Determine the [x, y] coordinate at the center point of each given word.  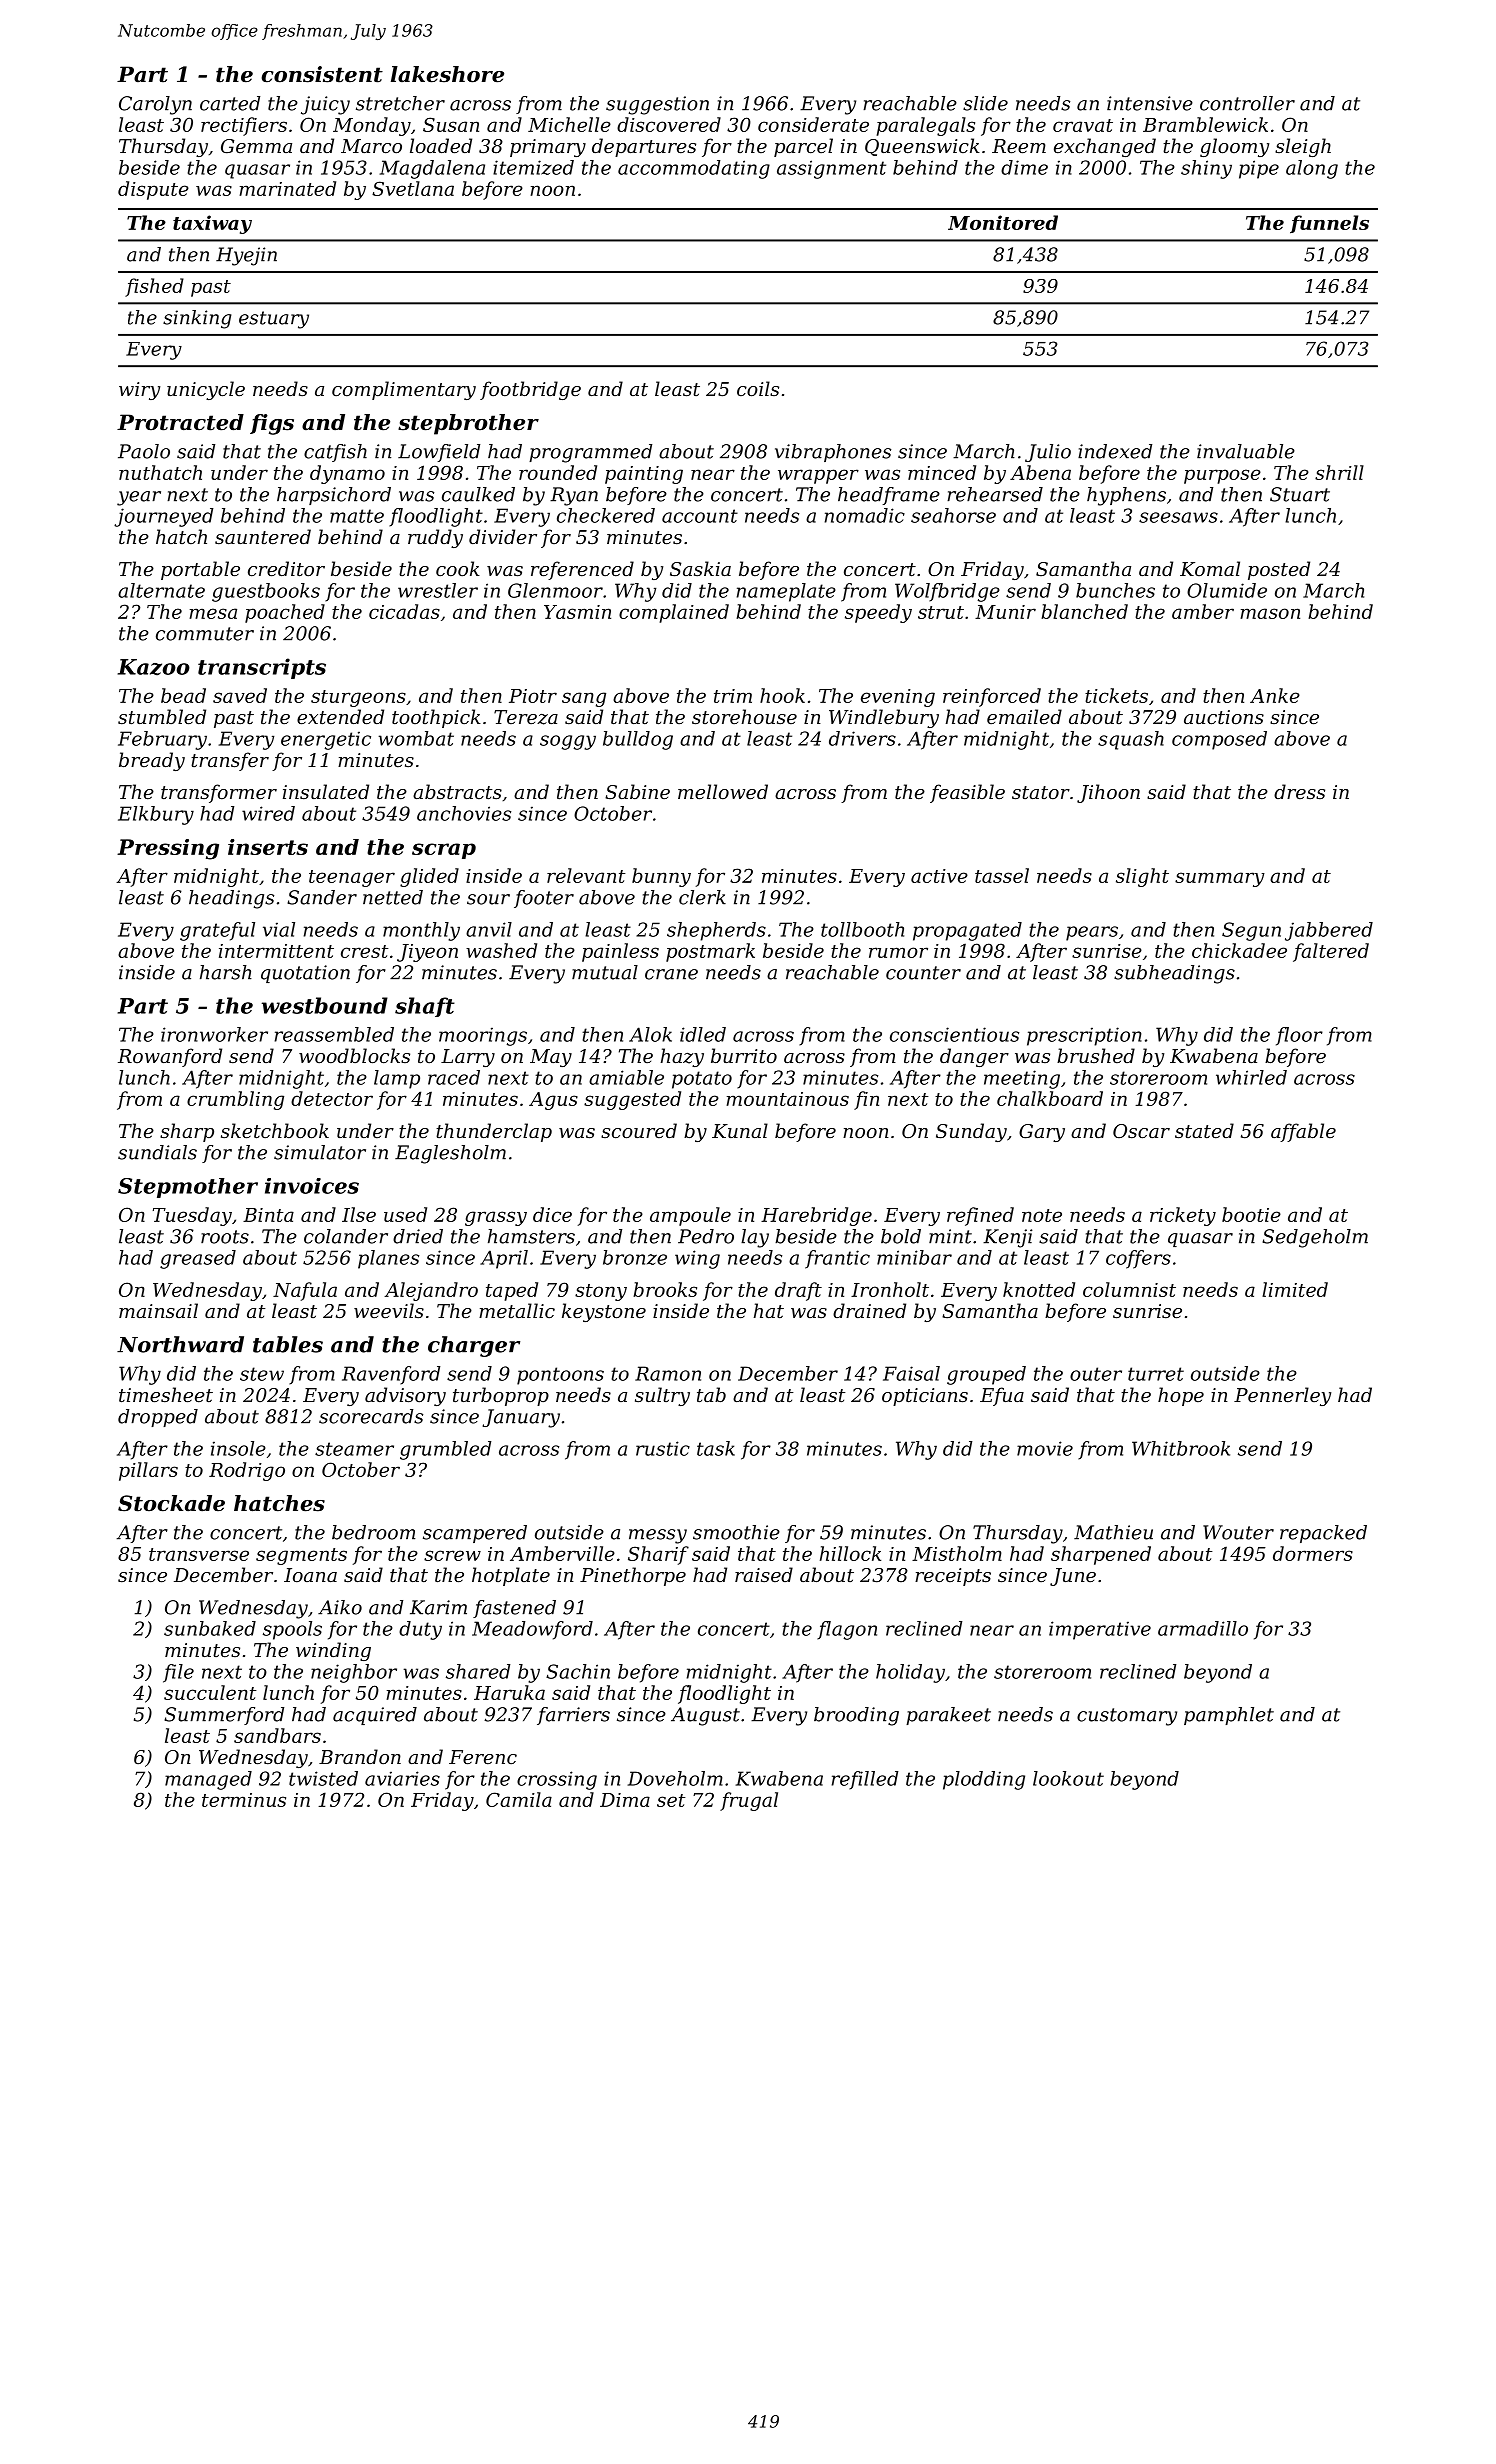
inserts [268, 847]
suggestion [657, 105]
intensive [1150, 103]
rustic [663, 1448]
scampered [475, 1534]
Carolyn [155, 105]
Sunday [971, 1132]
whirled [1251, 1077]
